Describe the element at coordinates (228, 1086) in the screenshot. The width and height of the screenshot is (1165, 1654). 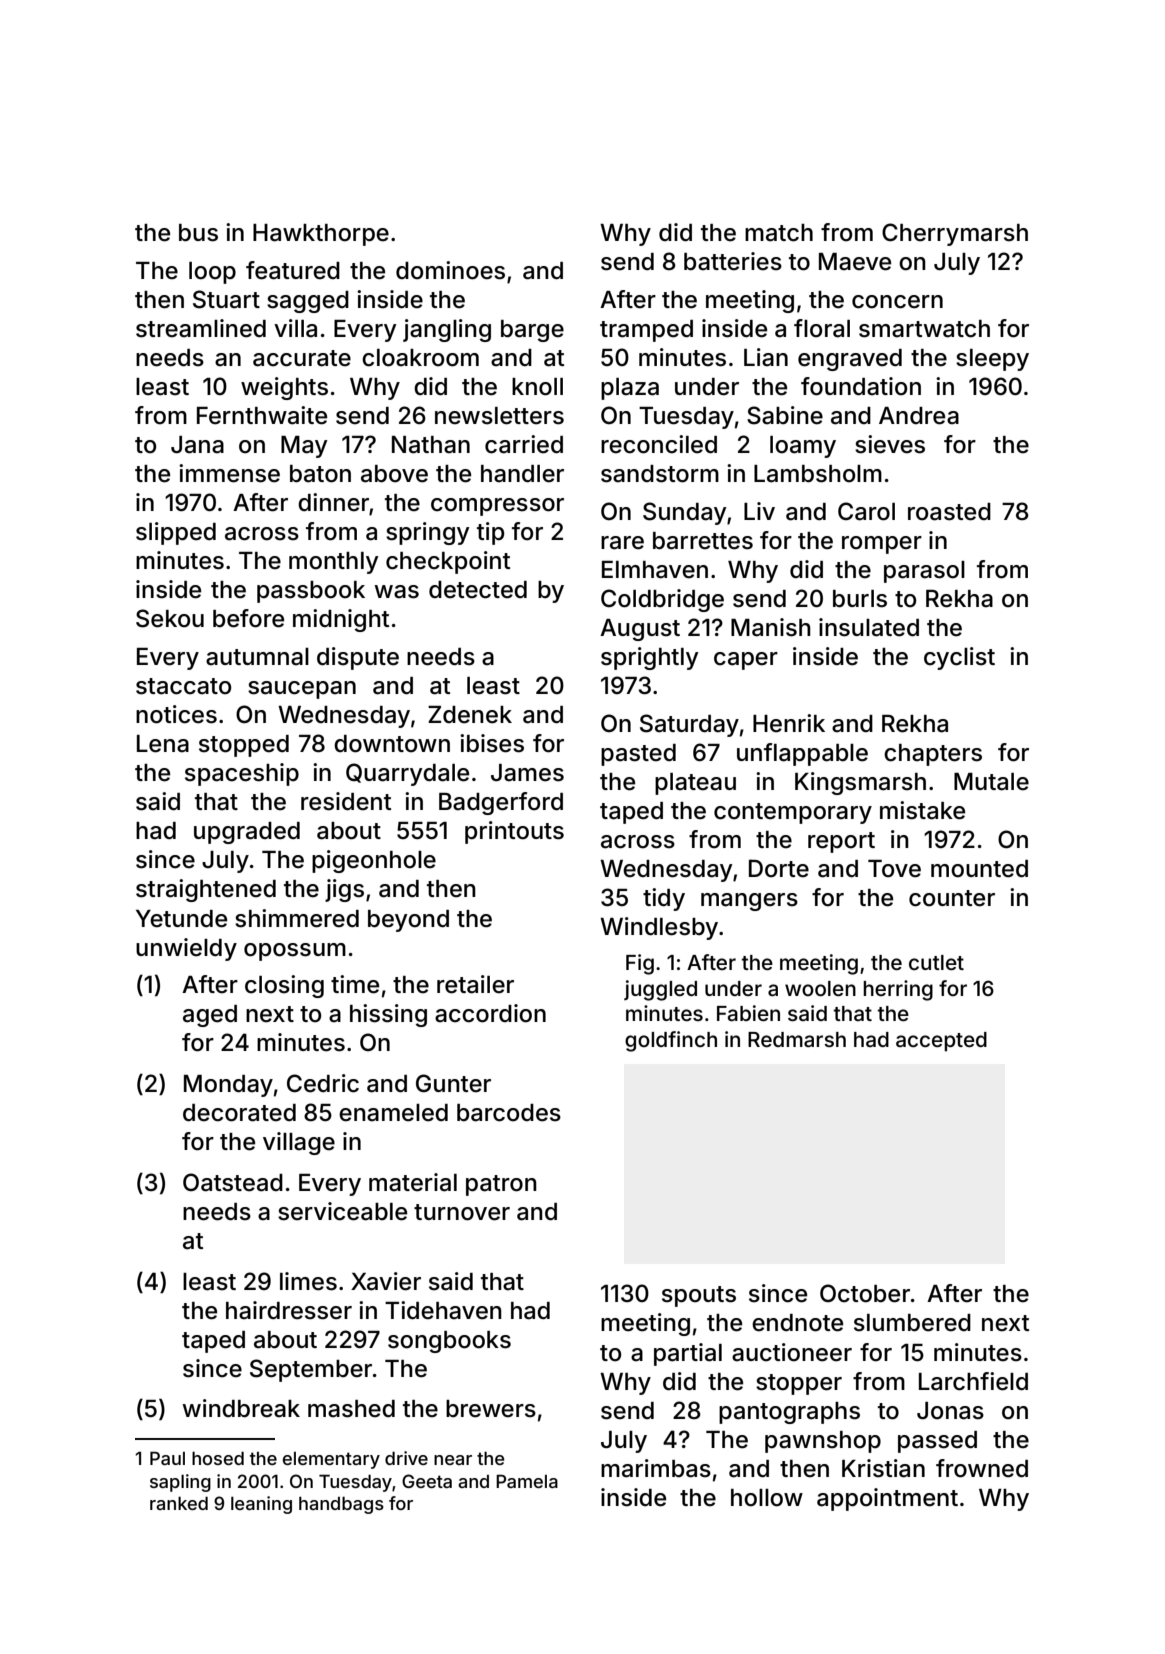
I see `Monday` at that location.
